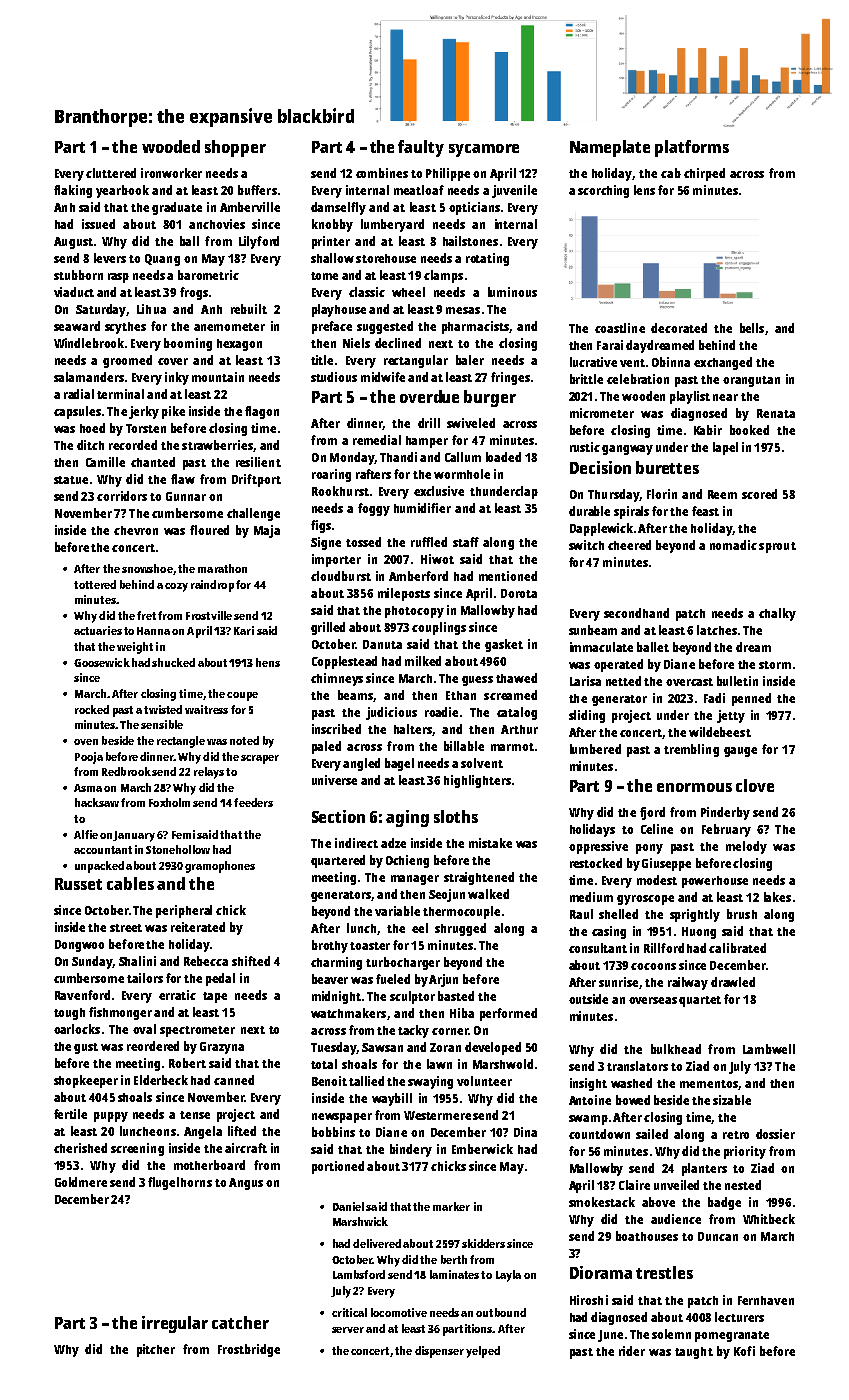  What do you see at coordinates (510, 378) in the image?
I see `fringes` at bounding box center [510, 378].
